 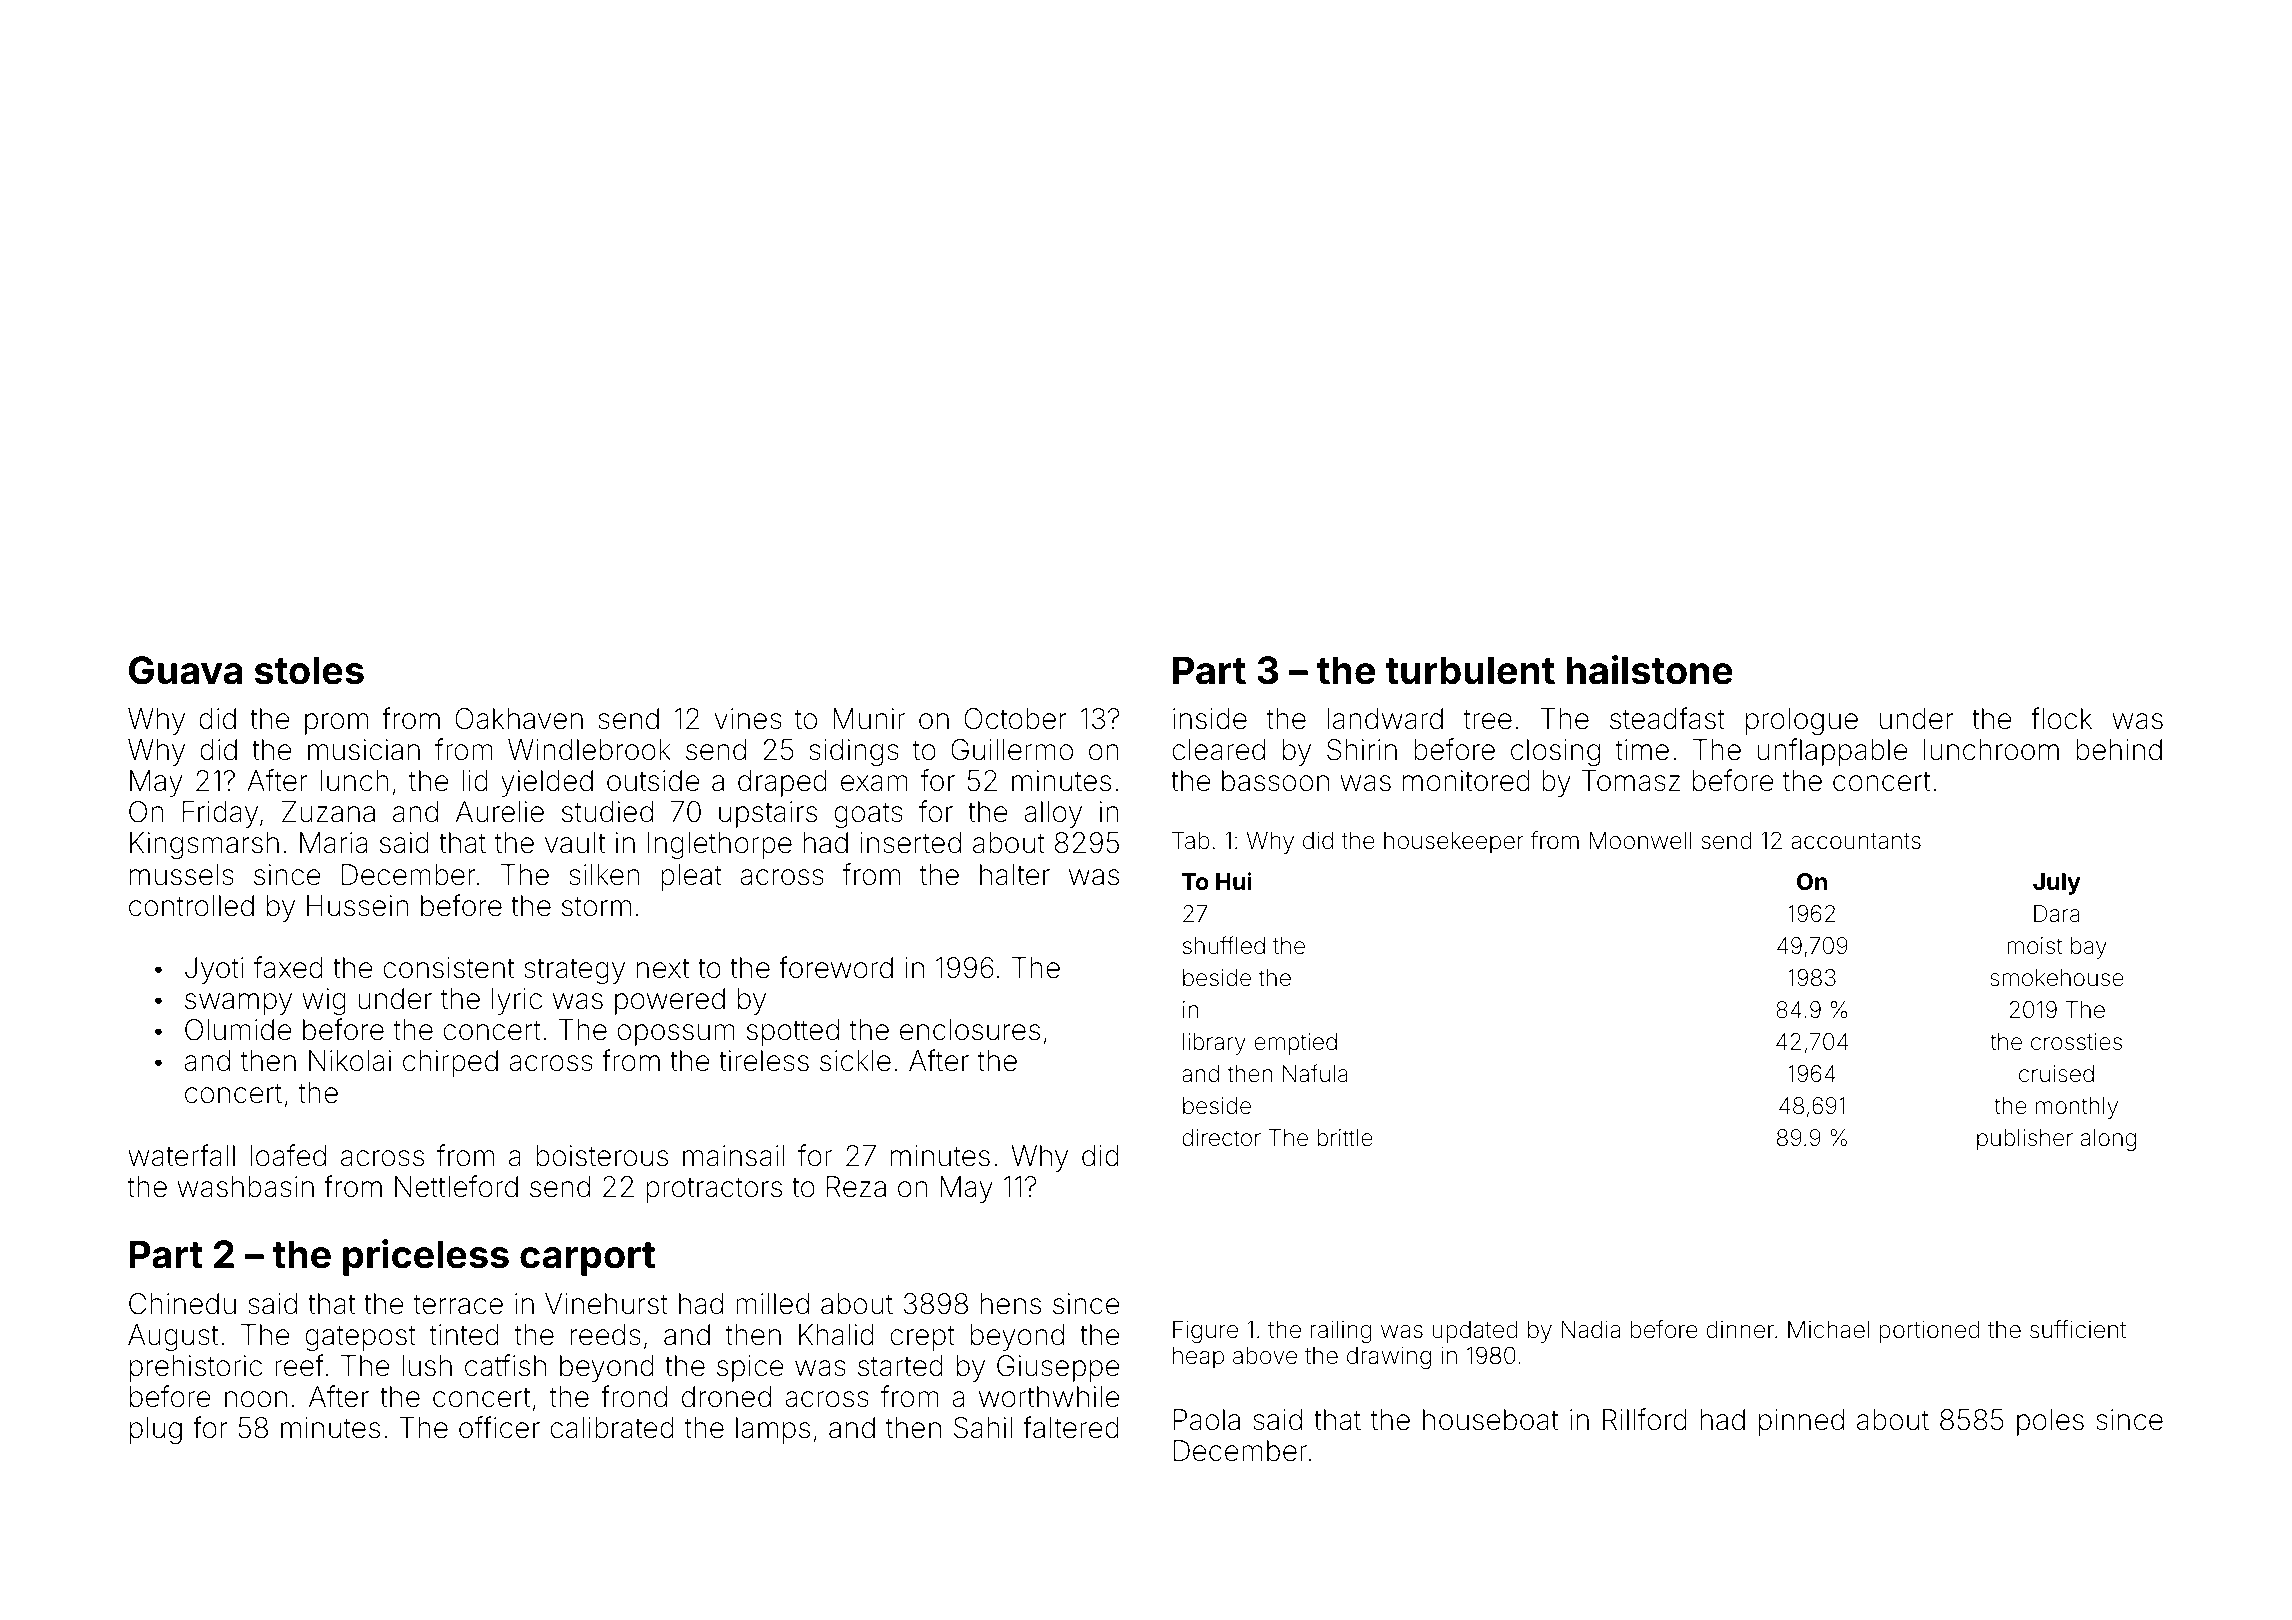 What do you see at coordinates (773, 1430) in the screenshot?
I see `lamps` at bounding box center [773, 1430].
